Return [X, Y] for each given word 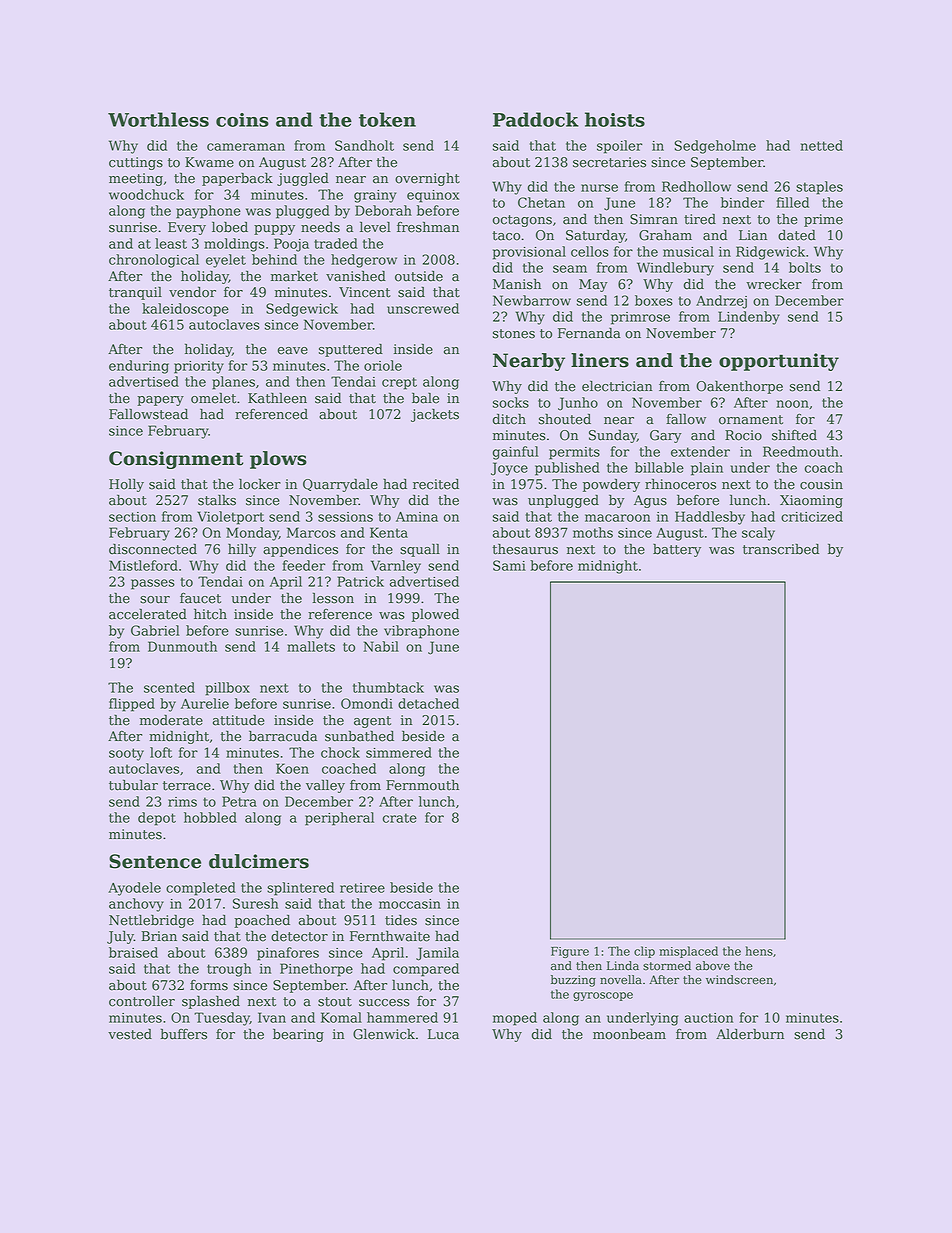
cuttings [136, 163]
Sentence [155, 861]
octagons [522, 221]
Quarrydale [340, 485]
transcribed [781, 549]
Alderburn [750, 1034]
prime [823, 220]
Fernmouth [422, 785]
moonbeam [629, 1034]
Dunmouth [182, 646]
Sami [509, 565]
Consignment [176, 460]
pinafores [288, 954]
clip [644, 952]
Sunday [613, 436]
